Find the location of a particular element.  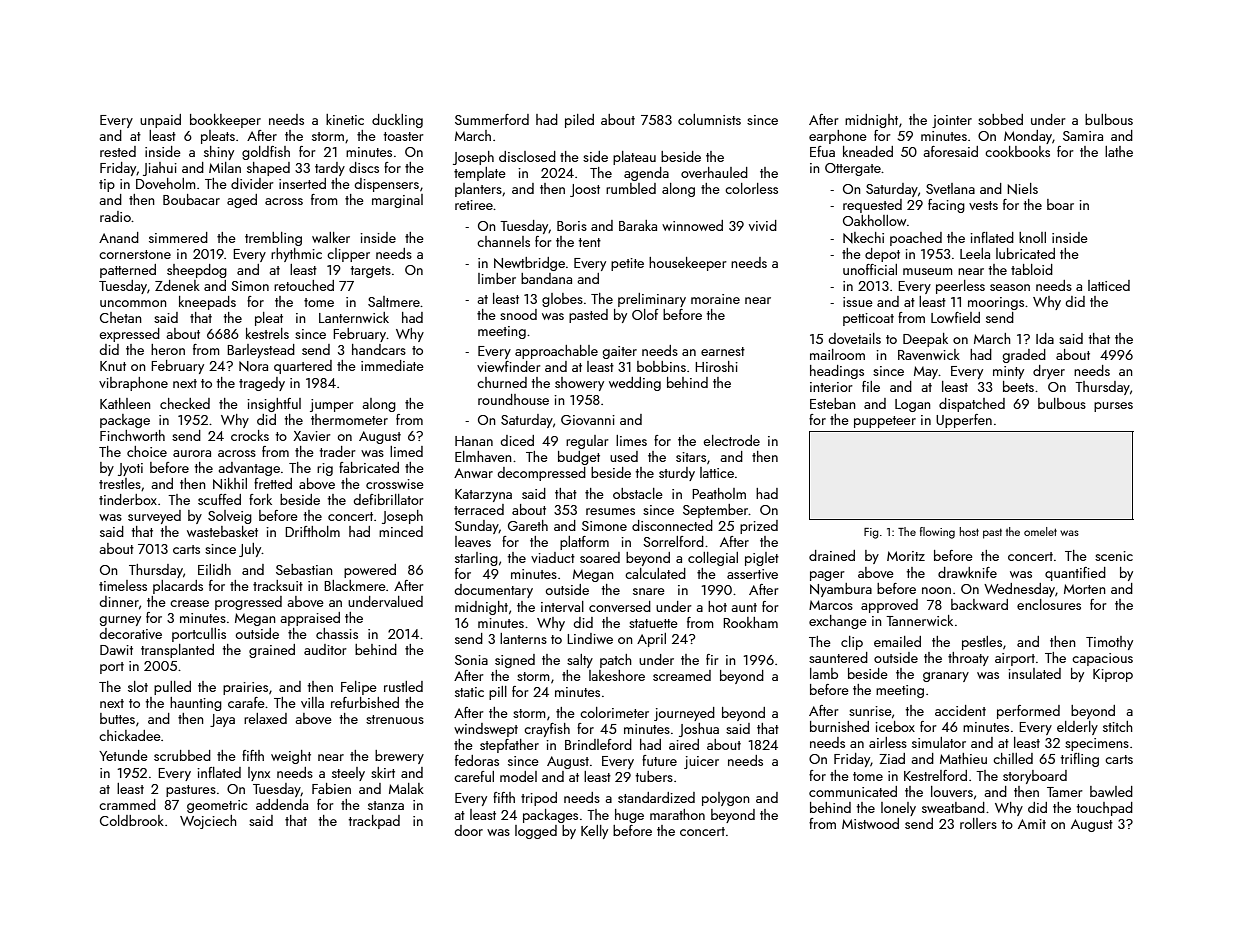

Coldbrook is located at coordinates (132, 820).
